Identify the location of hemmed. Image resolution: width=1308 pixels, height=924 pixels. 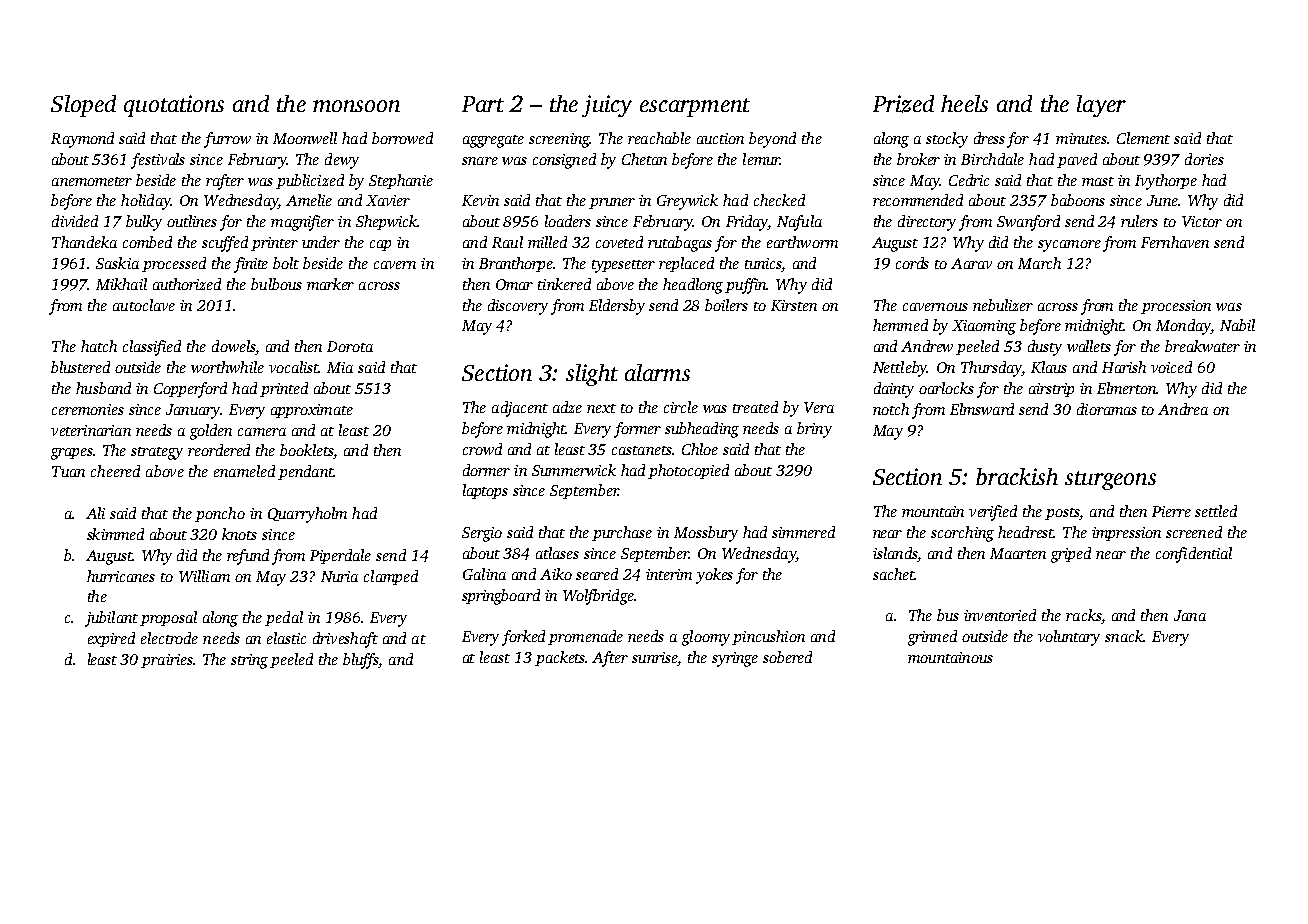
(900, 325).
